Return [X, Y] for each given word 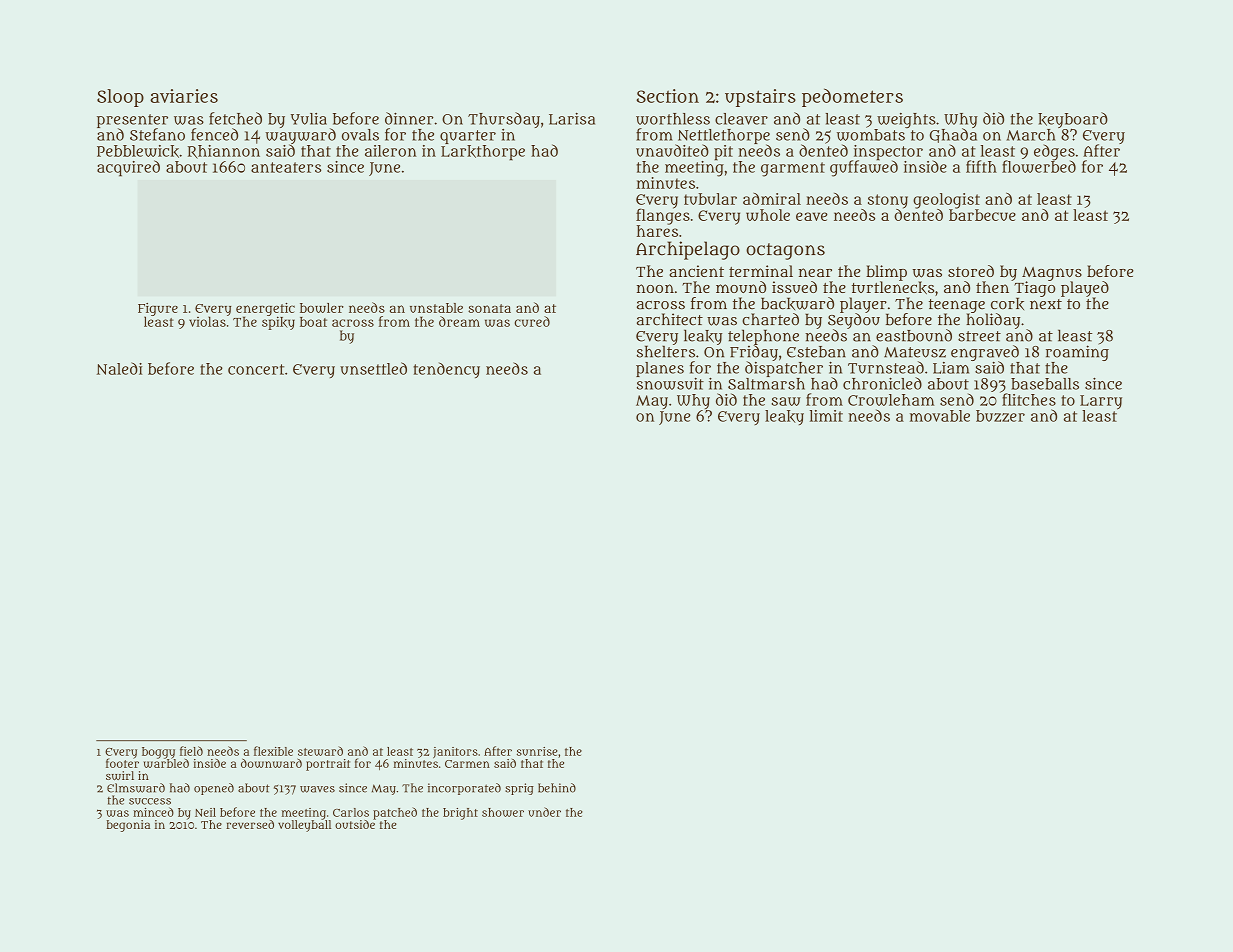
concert [256, 369]
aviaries [184, 96]
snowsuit [670, 384]
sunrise [537, 751]
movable [940, 416]
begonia [128, 826]
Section [668, 96]
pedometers [852, 97]
